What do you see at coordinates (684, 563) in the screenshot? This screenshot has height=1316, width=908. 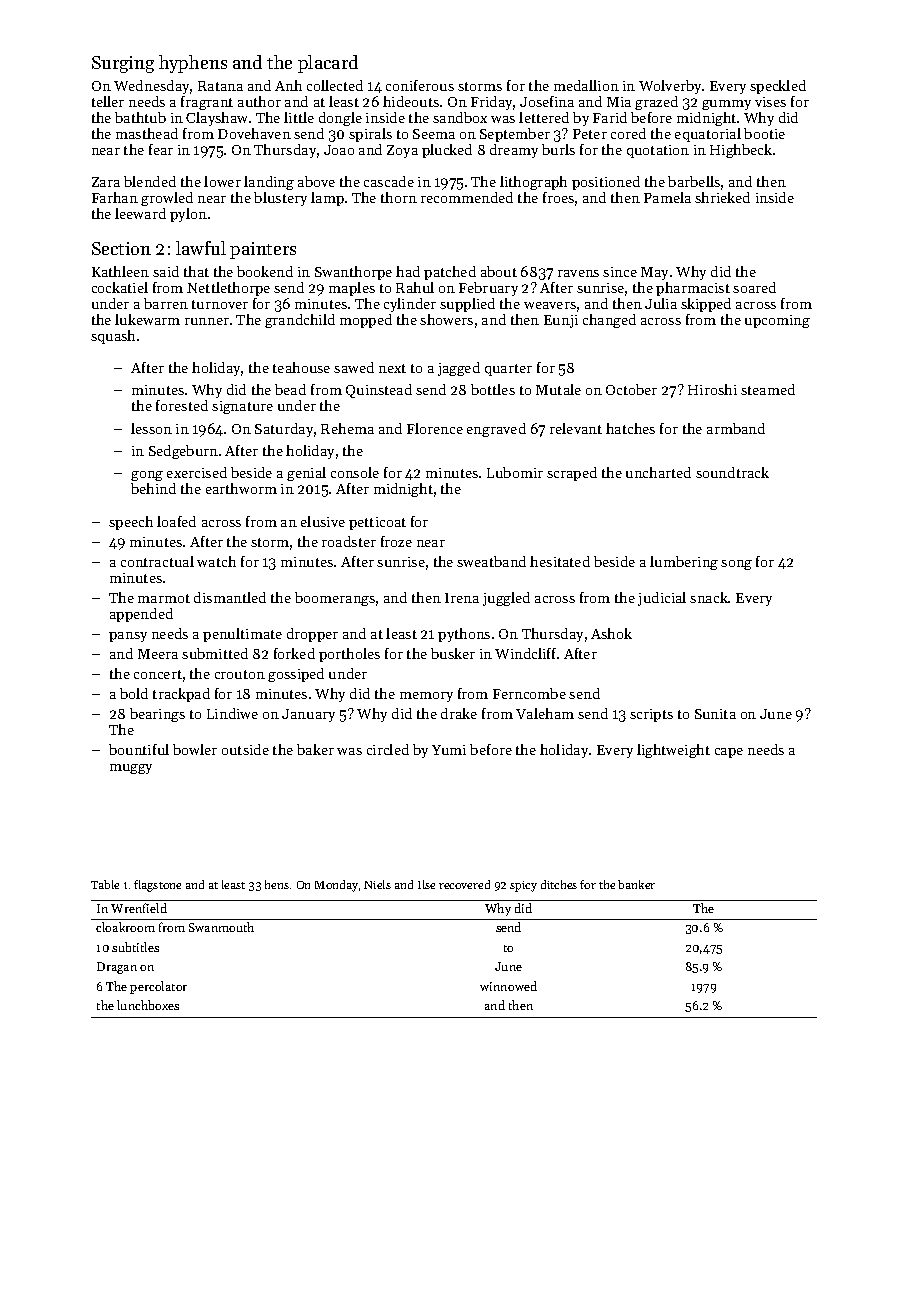 I see `lumbering` at bounding box center [684, 563].
